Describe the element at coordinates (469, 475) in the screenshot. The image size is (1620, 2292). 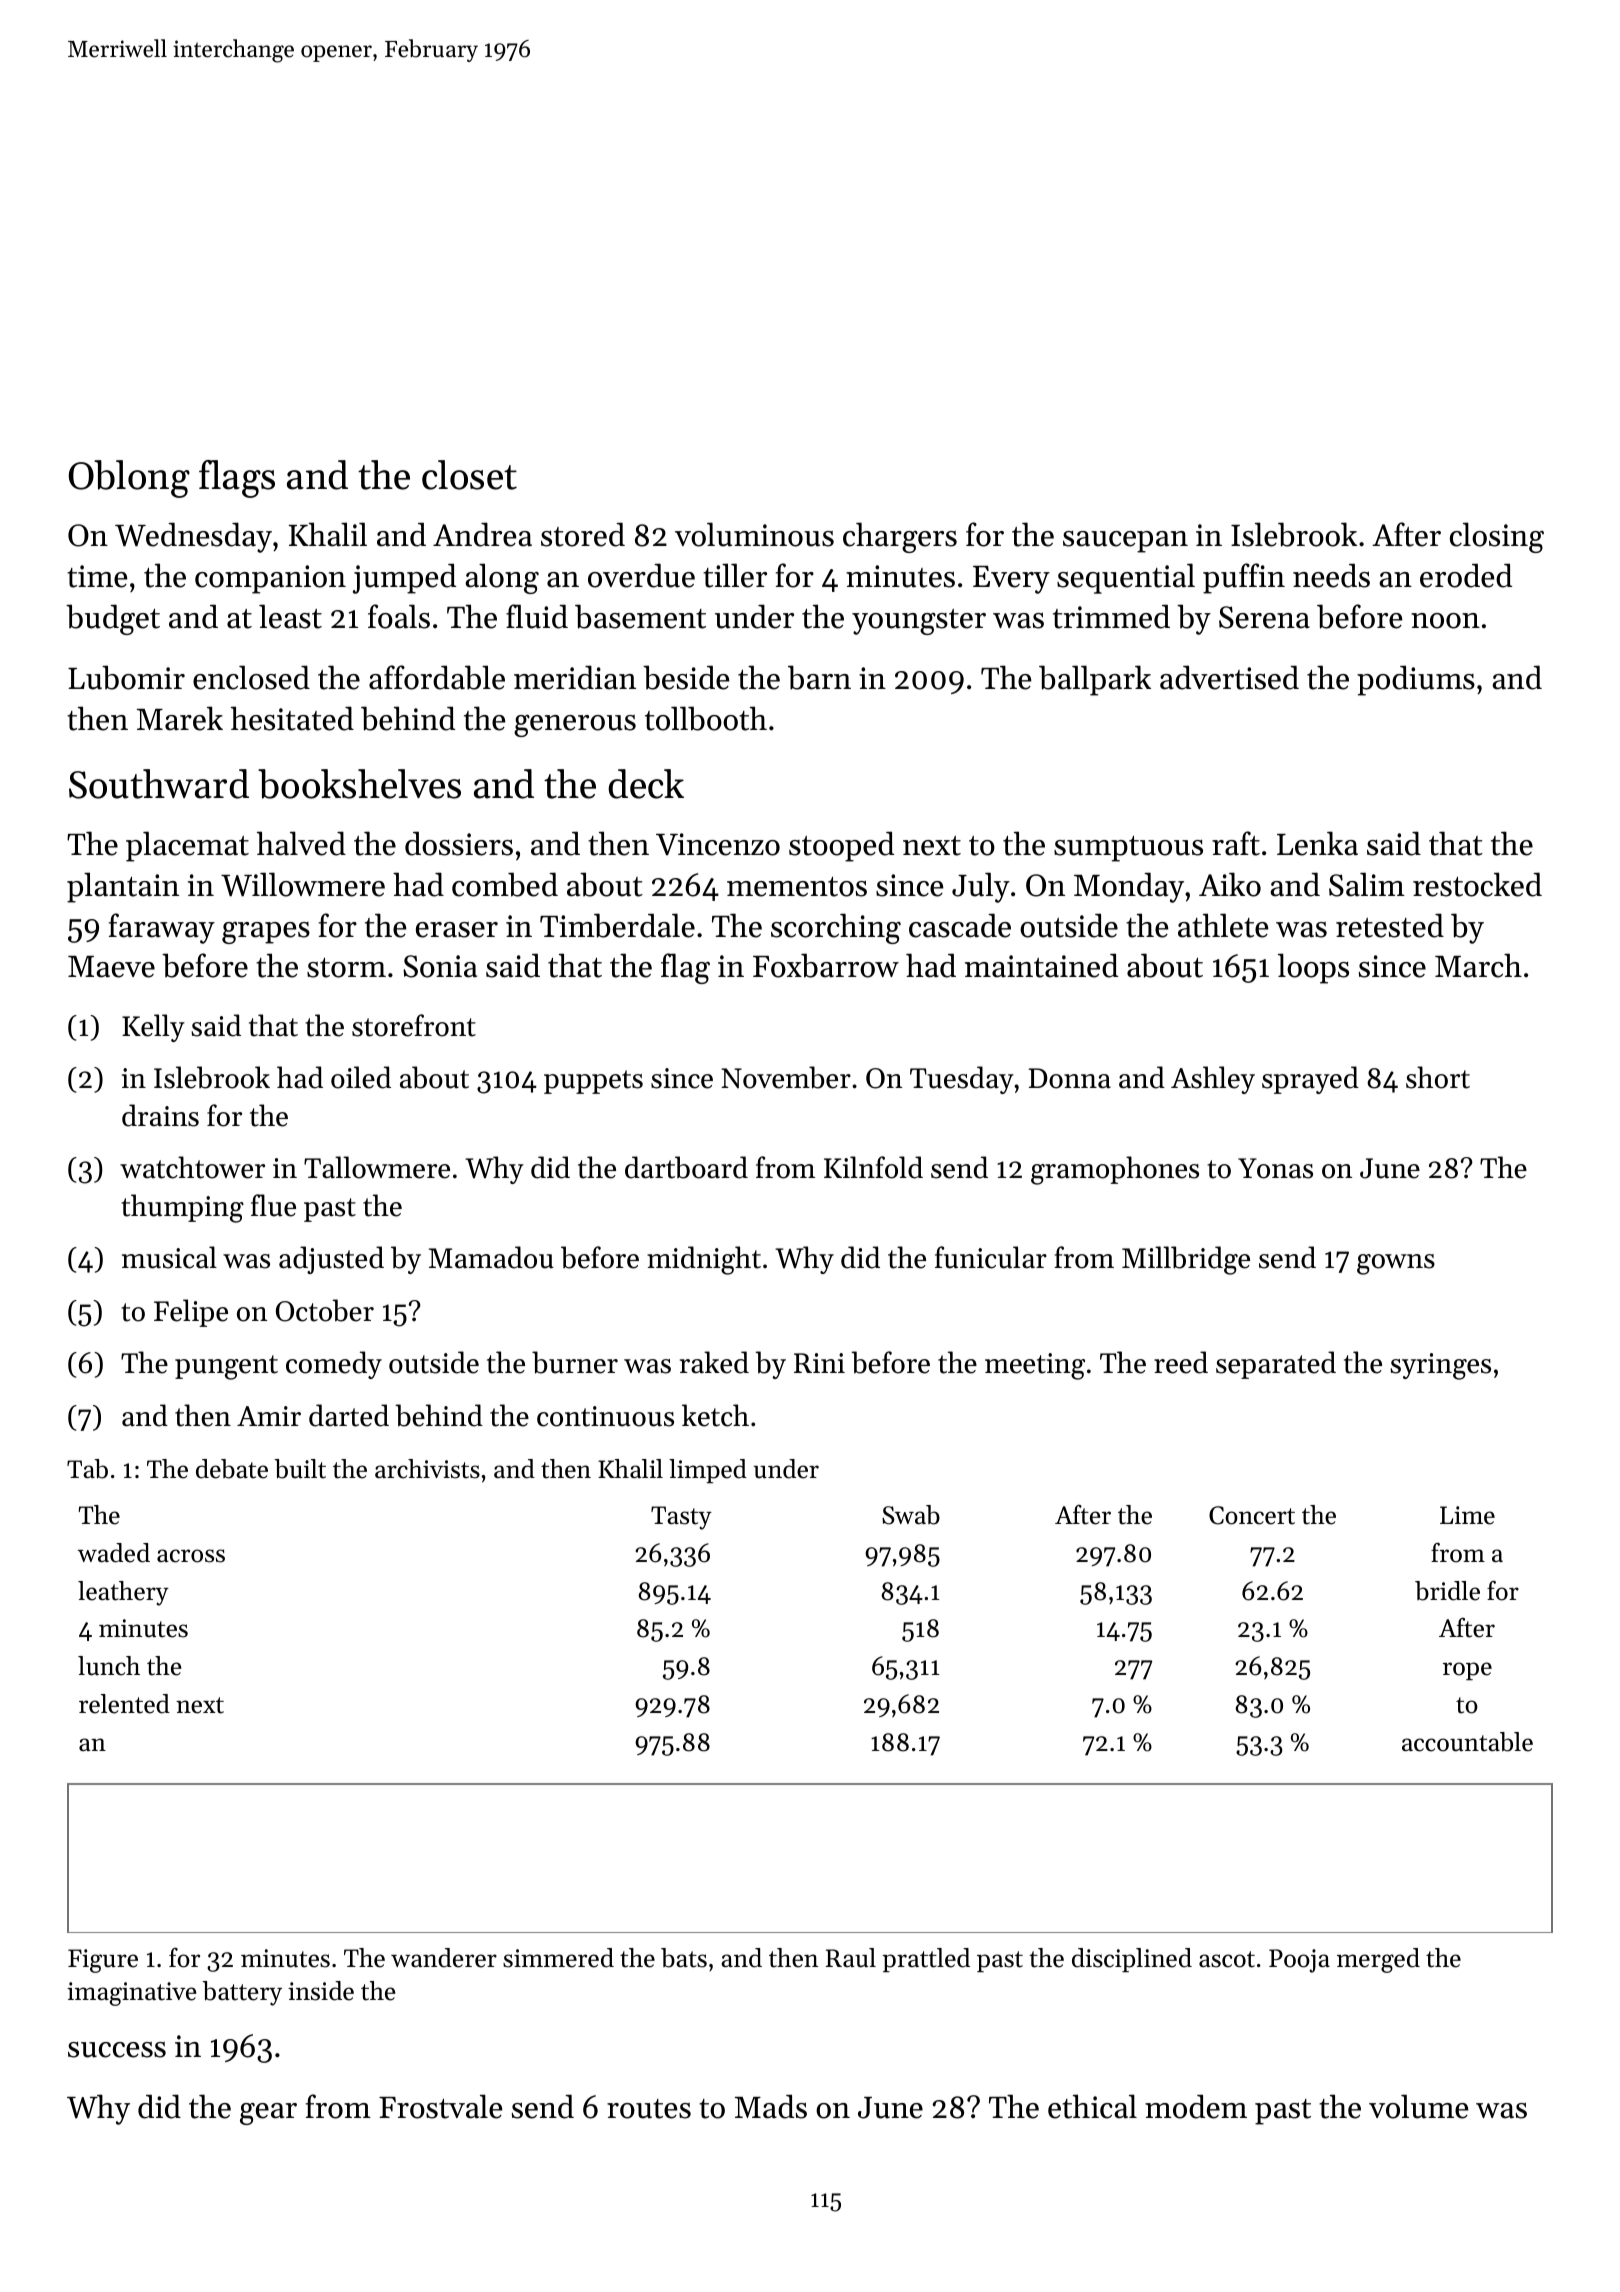
I see `closet` at that location.
